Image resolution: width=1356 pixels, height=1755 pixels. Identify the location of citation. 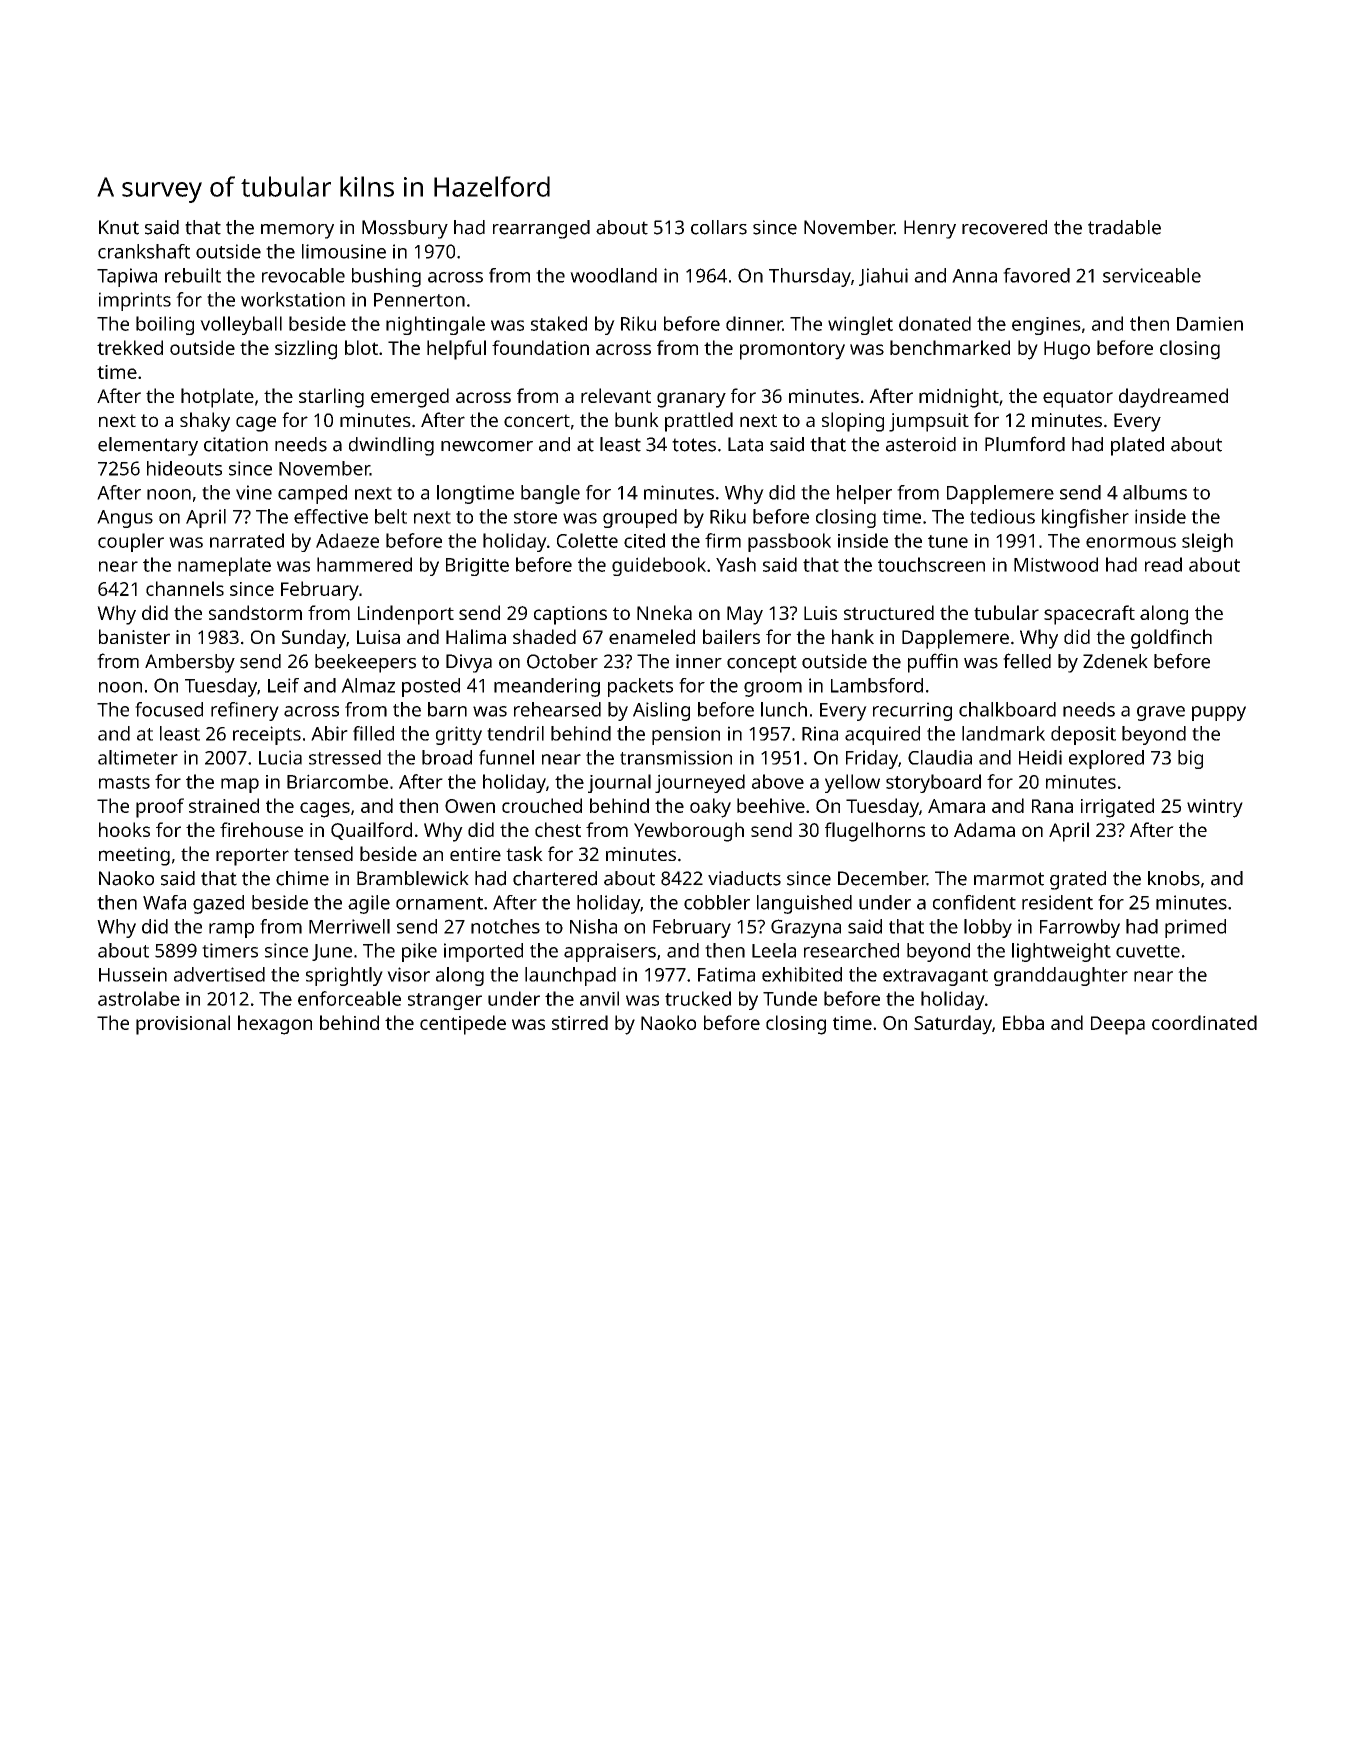
(236, 444).
